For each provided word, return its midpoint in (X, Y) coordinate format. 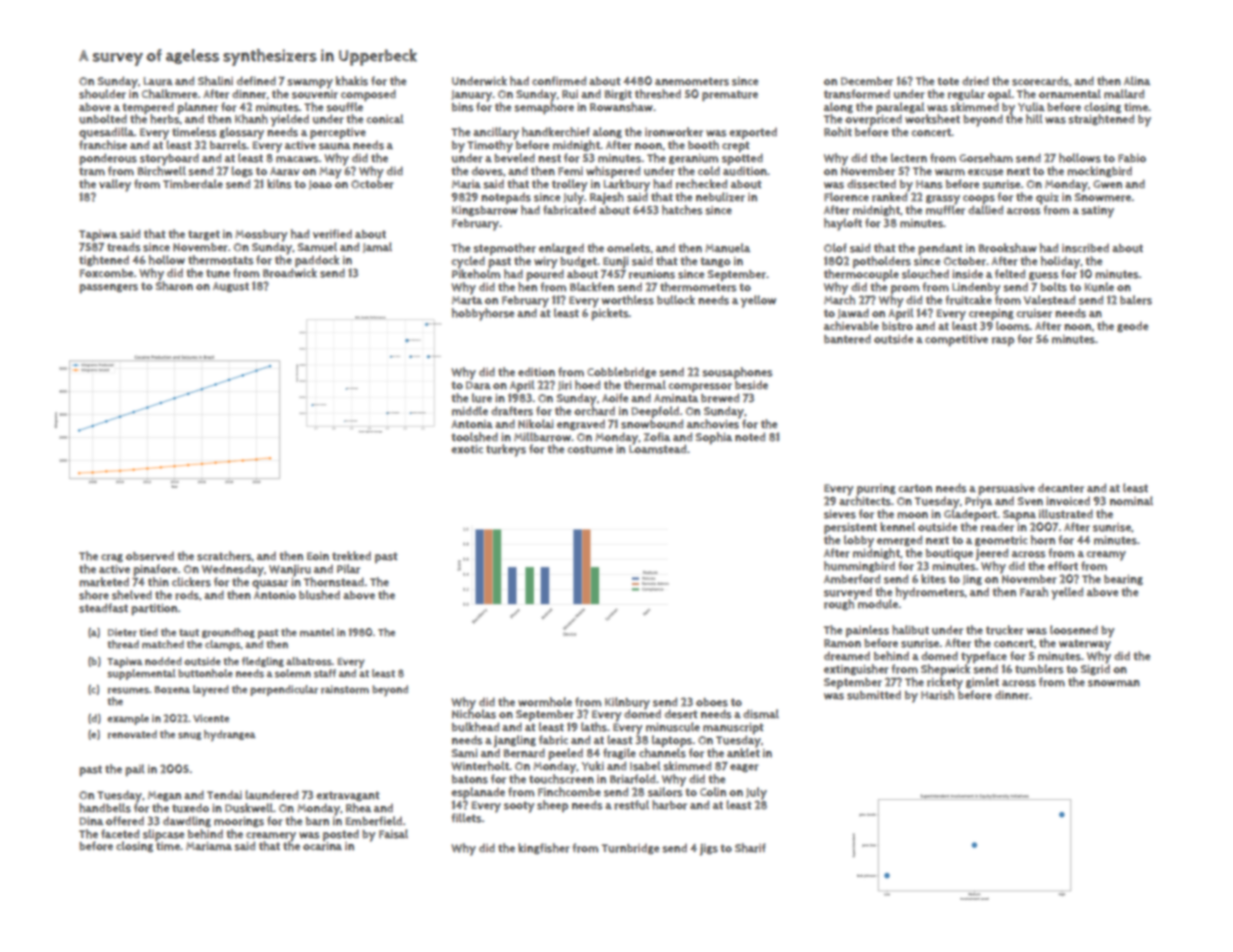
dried (975, 81)
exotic (467, 449)
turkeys (506, 450)
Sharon (174, 286)
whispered (613, 172)
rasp (1003, 341)
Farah (1034, 592)
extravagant (348, 796)
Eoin (318, 556)
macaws (297, 159)
